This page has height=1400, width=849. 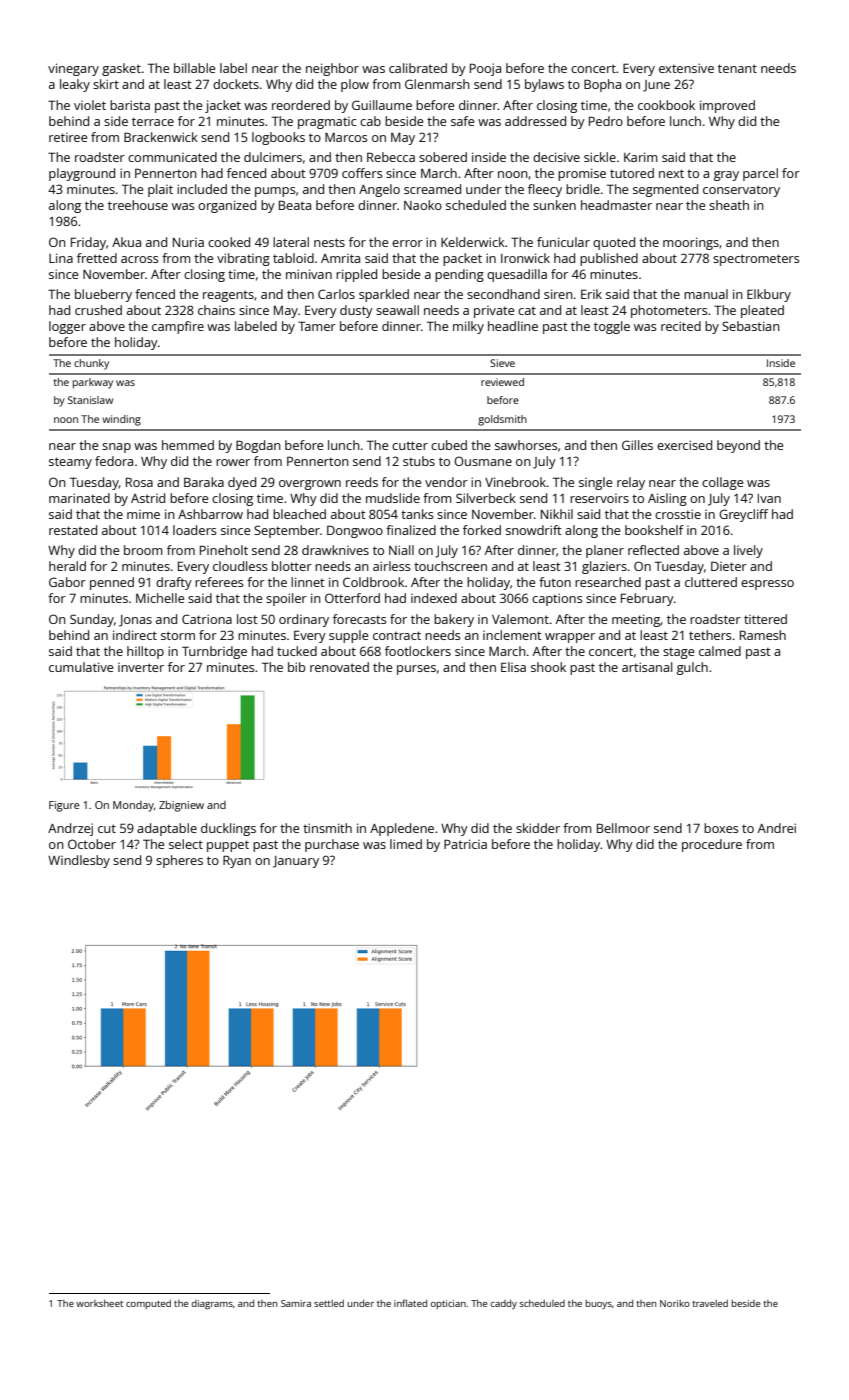 I want to click on steamy, so click(x=70, y=463).
